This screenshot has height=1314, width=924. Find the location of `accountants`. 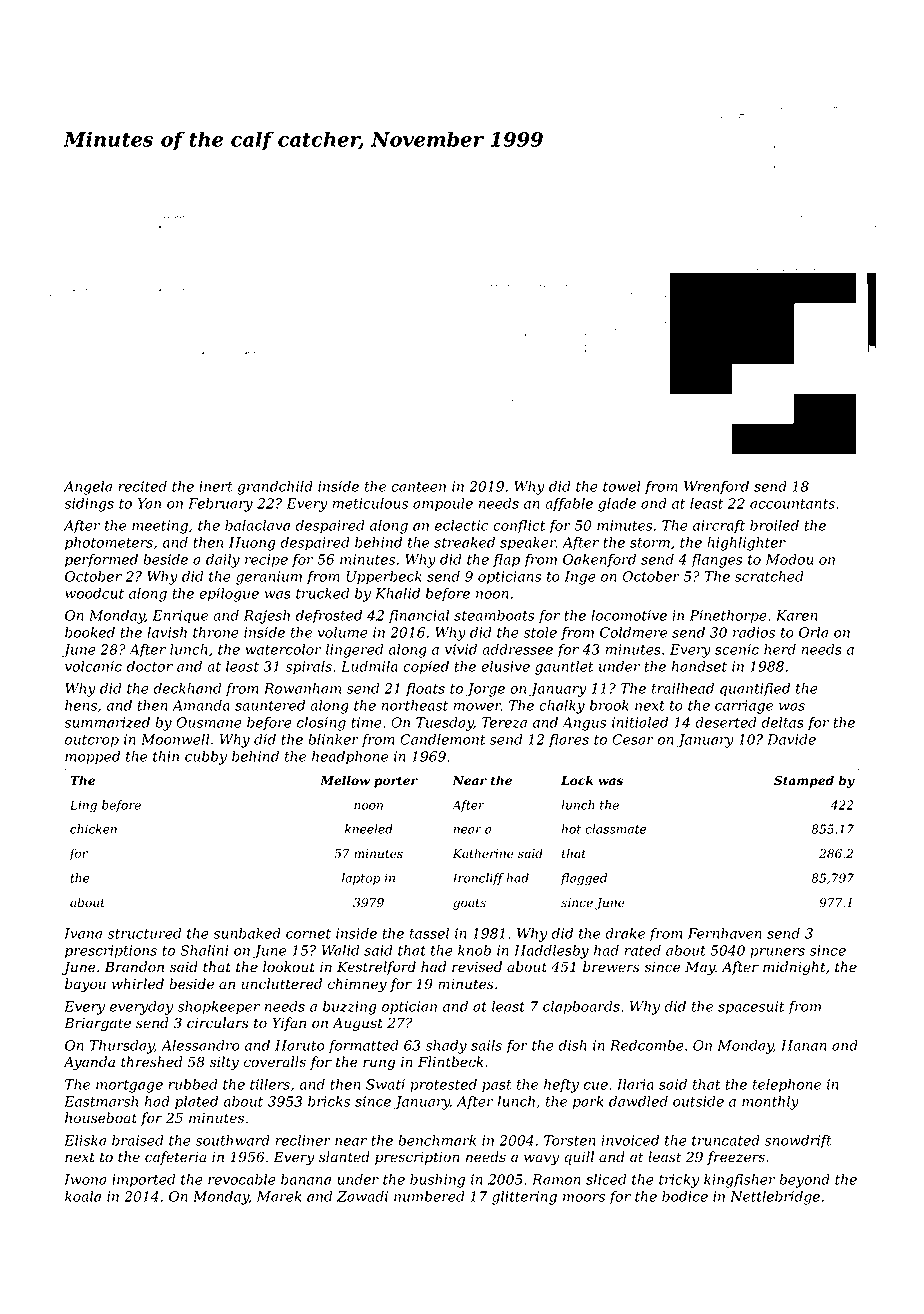

accountants is located at coordinates (792, 504).
